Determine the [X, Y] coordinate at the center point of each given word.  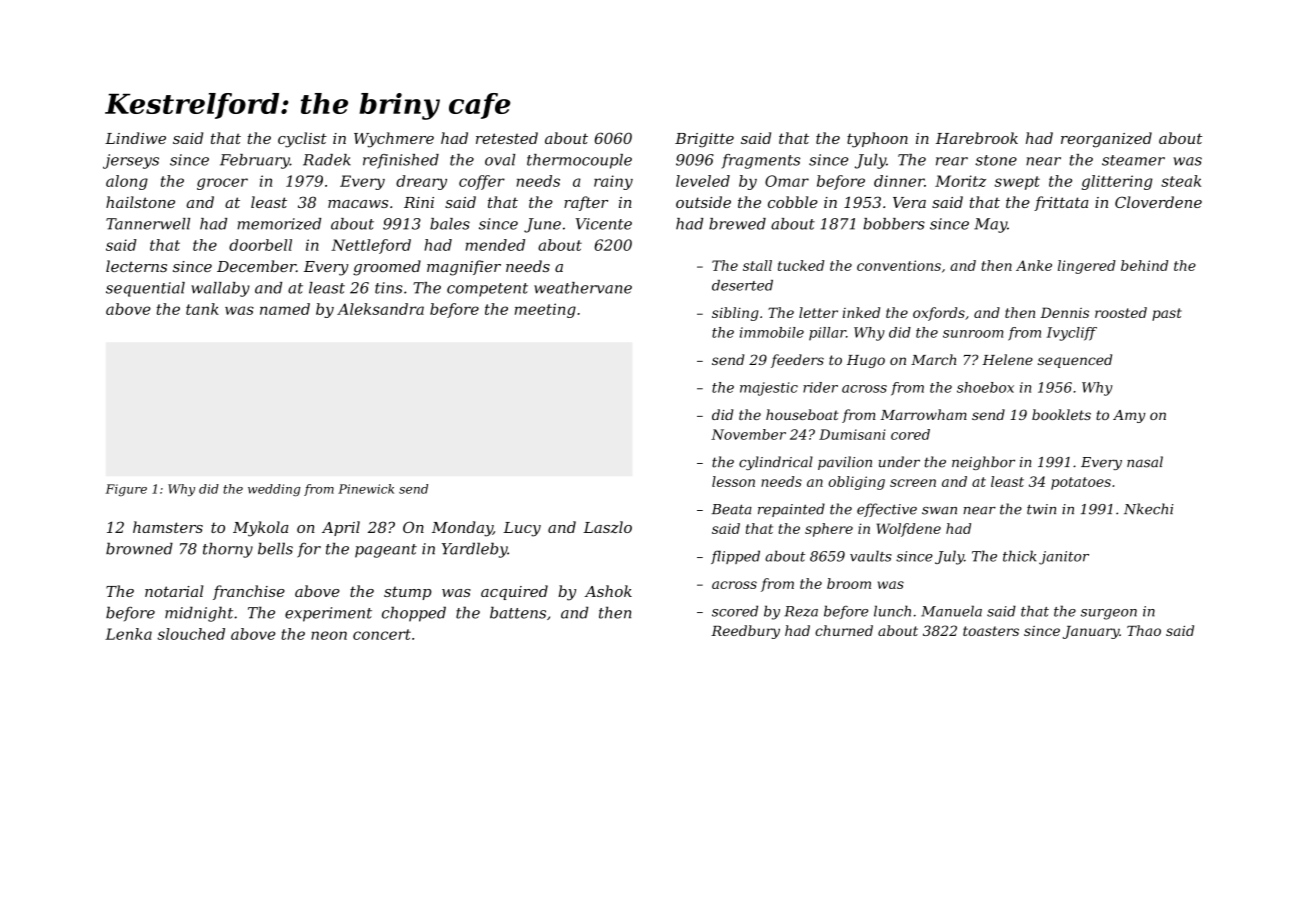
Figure [126, 490]
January [1091, 632]
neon [329, 635]
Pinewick [366, 489]
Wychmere [394, 140]
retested [507, 138]
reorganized [1106, 140]
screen [913, 483]
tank [202, 309]
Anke [1034, 265]
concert [382, 634]
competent [487, 290]
